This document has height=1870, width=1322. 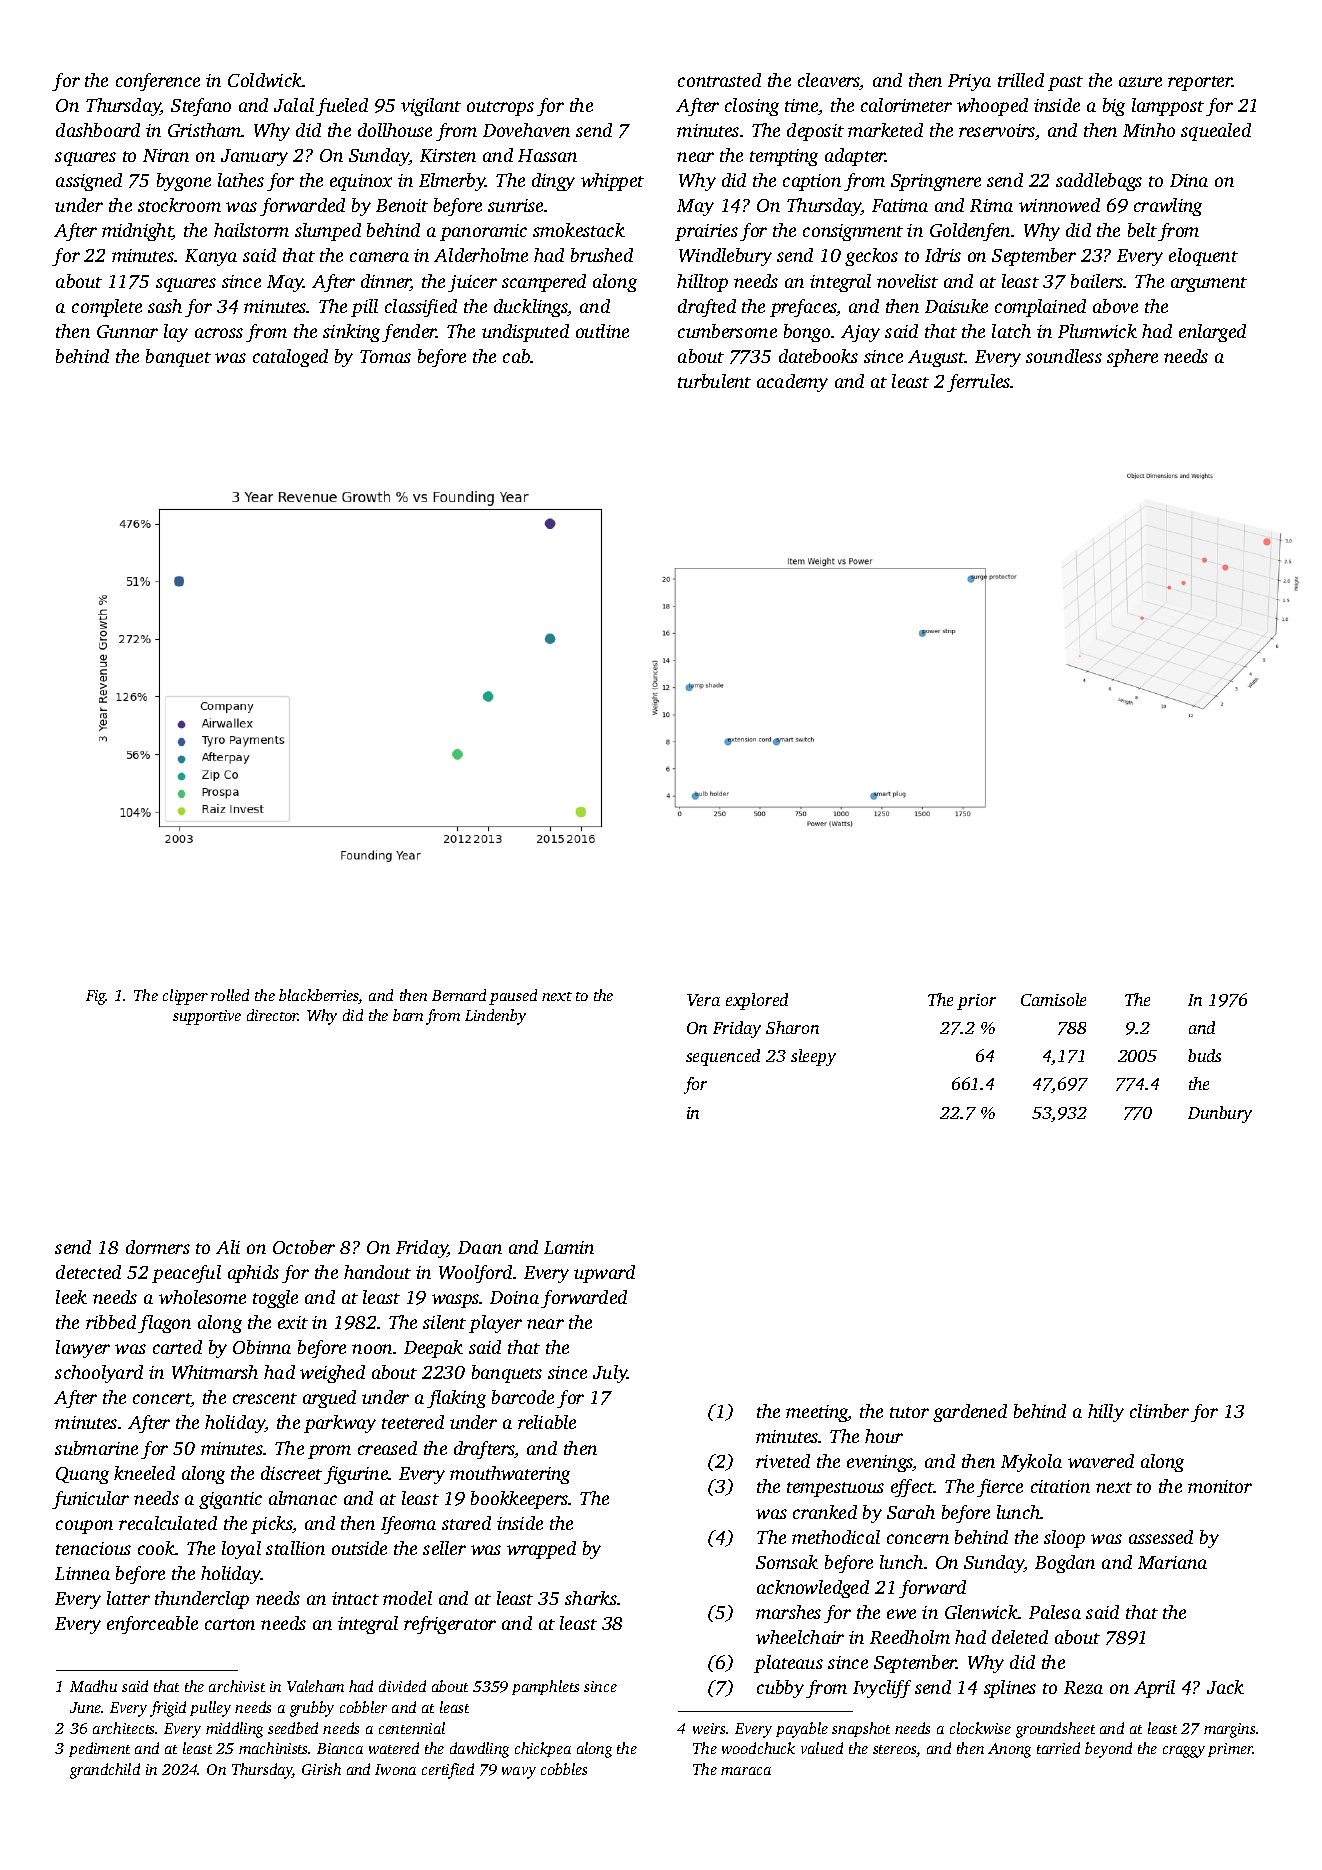 What do you see at coordinates (547, 1422) in the document?
I see `reliable` at bounding box center [547, 1422].
